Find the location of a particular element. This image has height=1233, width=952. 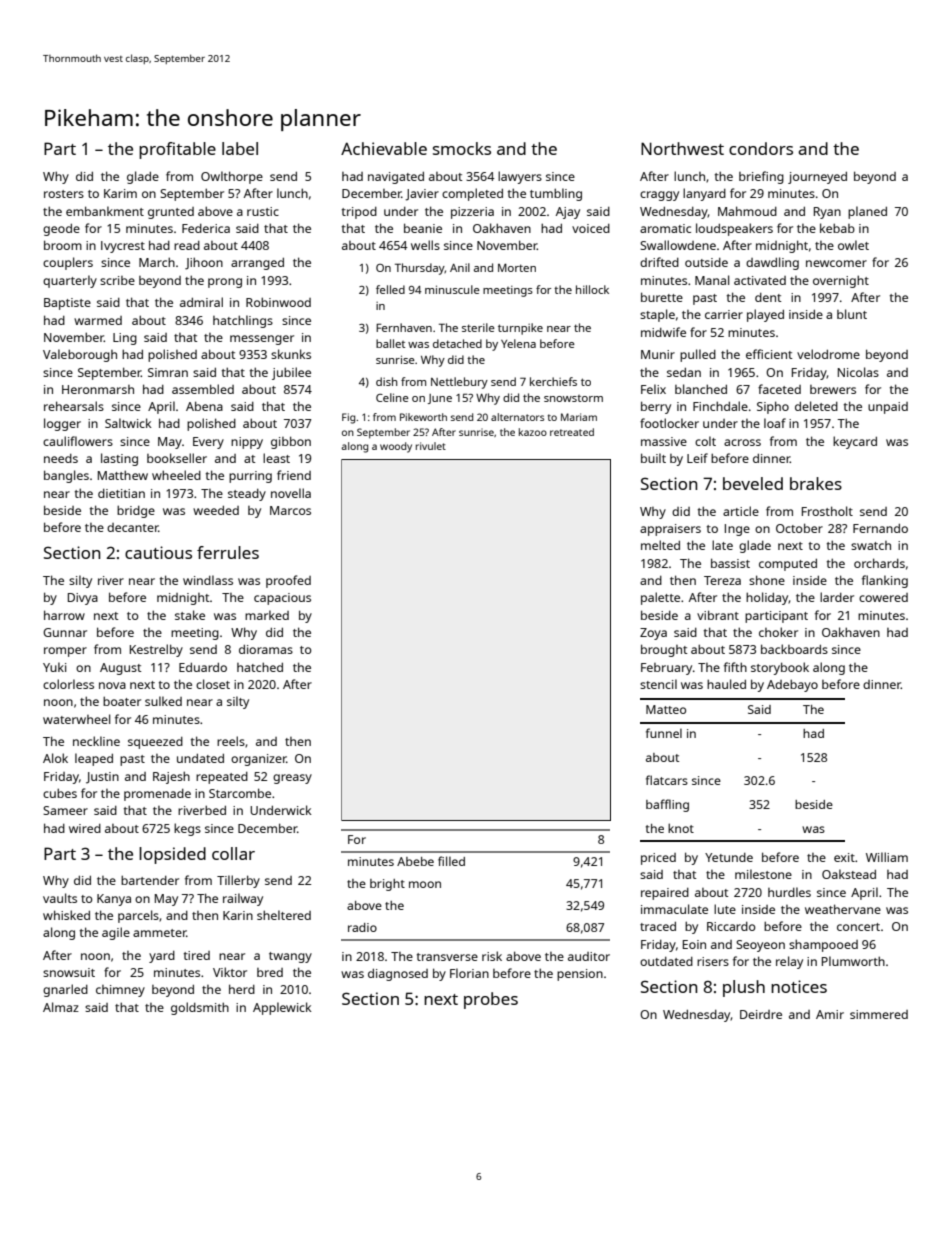

risk is located at coordinates (492, 956).
